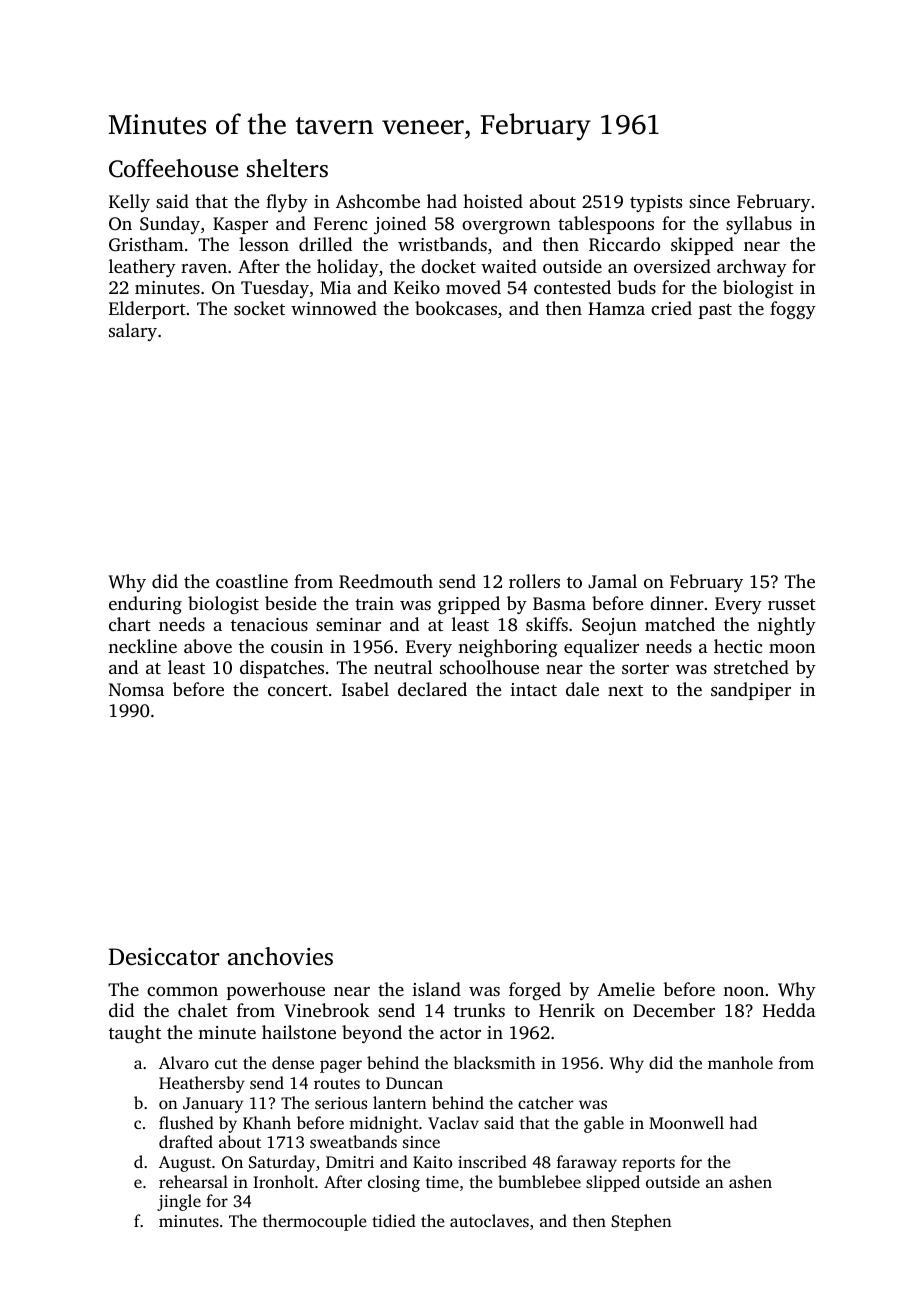  I want to click on Reedmouth, so click(386, 581).
